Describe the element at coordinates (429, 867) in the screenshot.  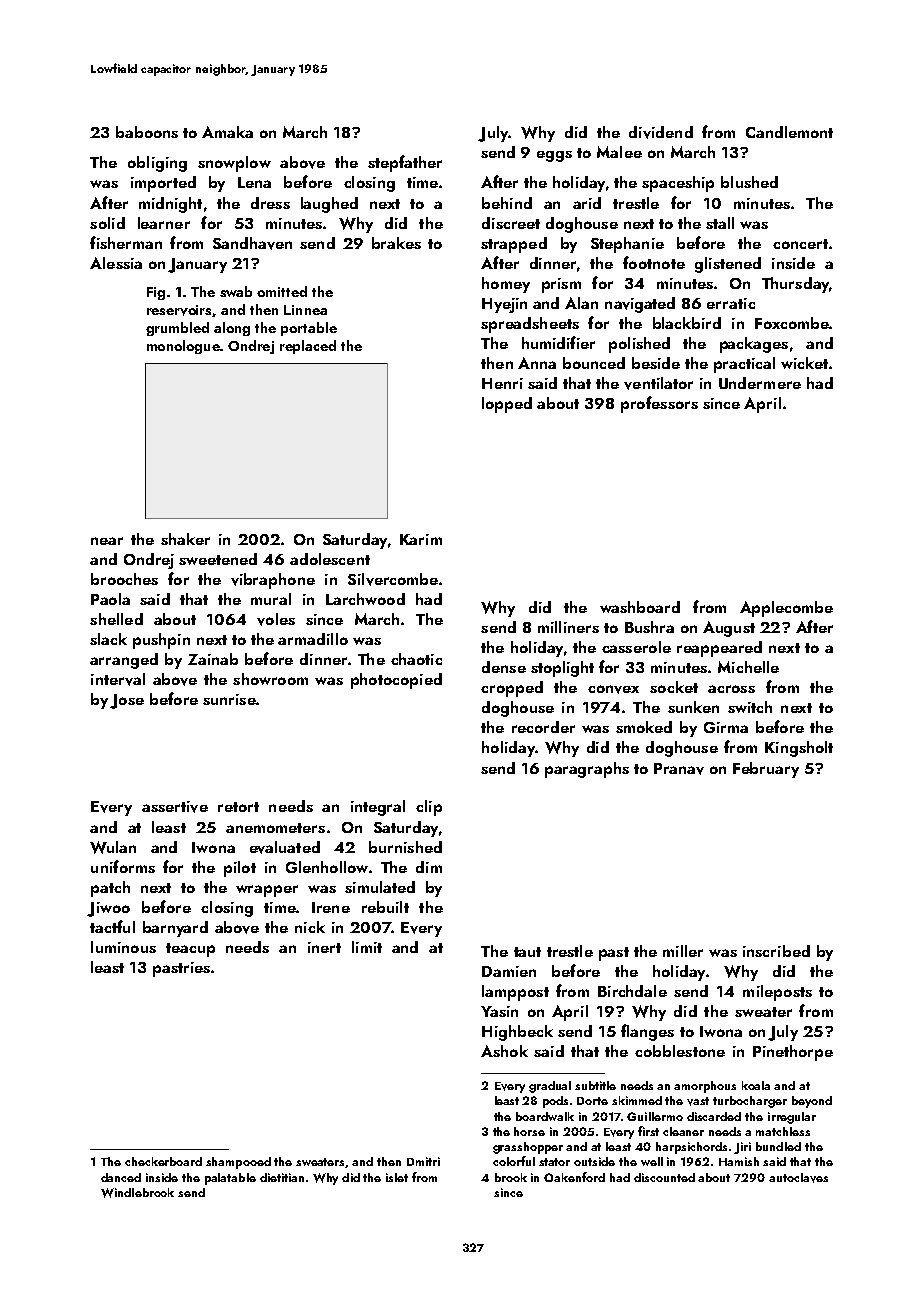
I see `dim` at that location.
